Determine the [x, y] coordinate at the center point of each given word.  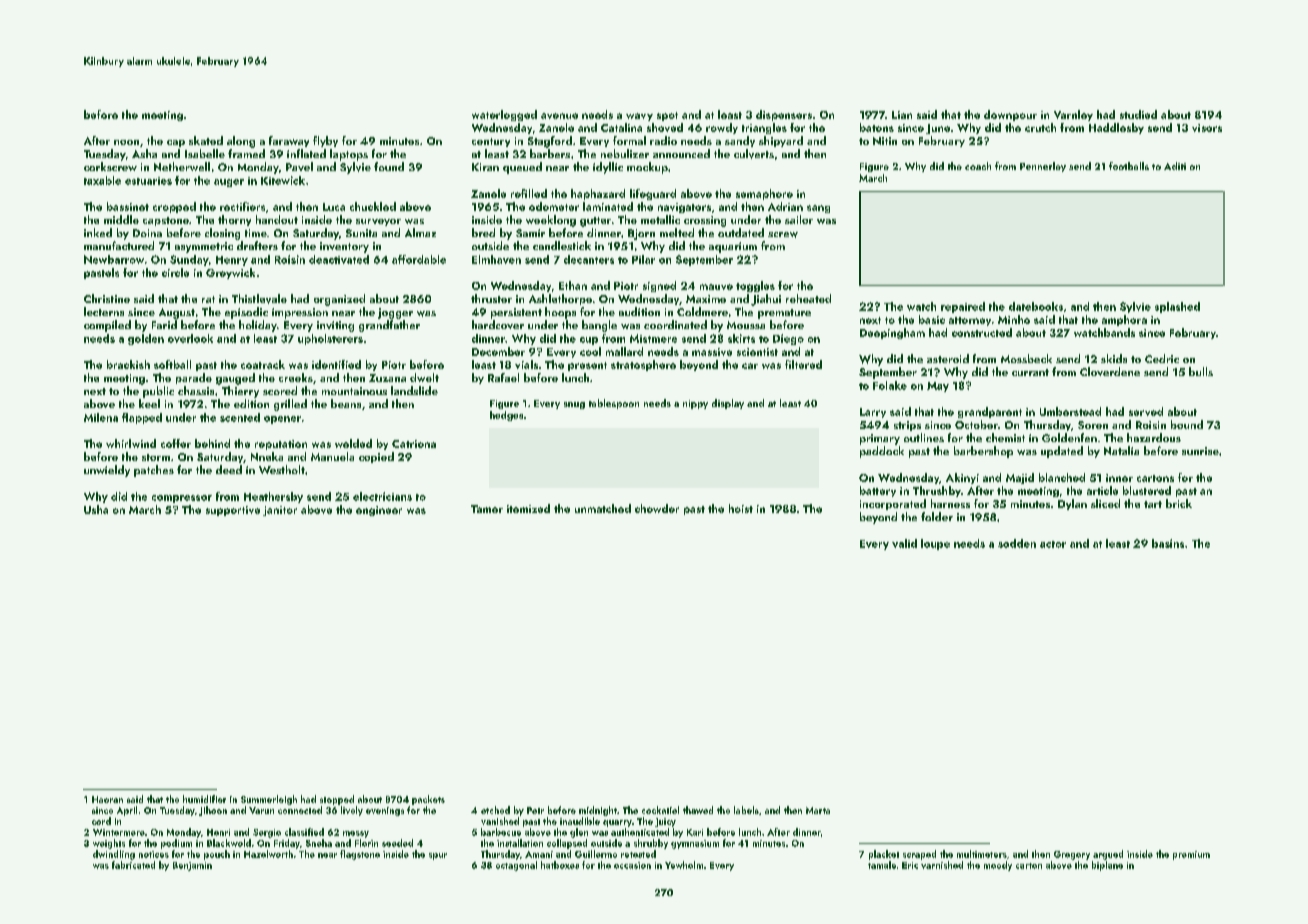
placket [884, 855]
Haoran [107, 799]
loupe [935, 544]
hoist [741, 508]
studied [1138, 114]
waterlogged [504, 115]
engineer [379, 511]
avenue [559, 116]
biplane [1107, 866]
